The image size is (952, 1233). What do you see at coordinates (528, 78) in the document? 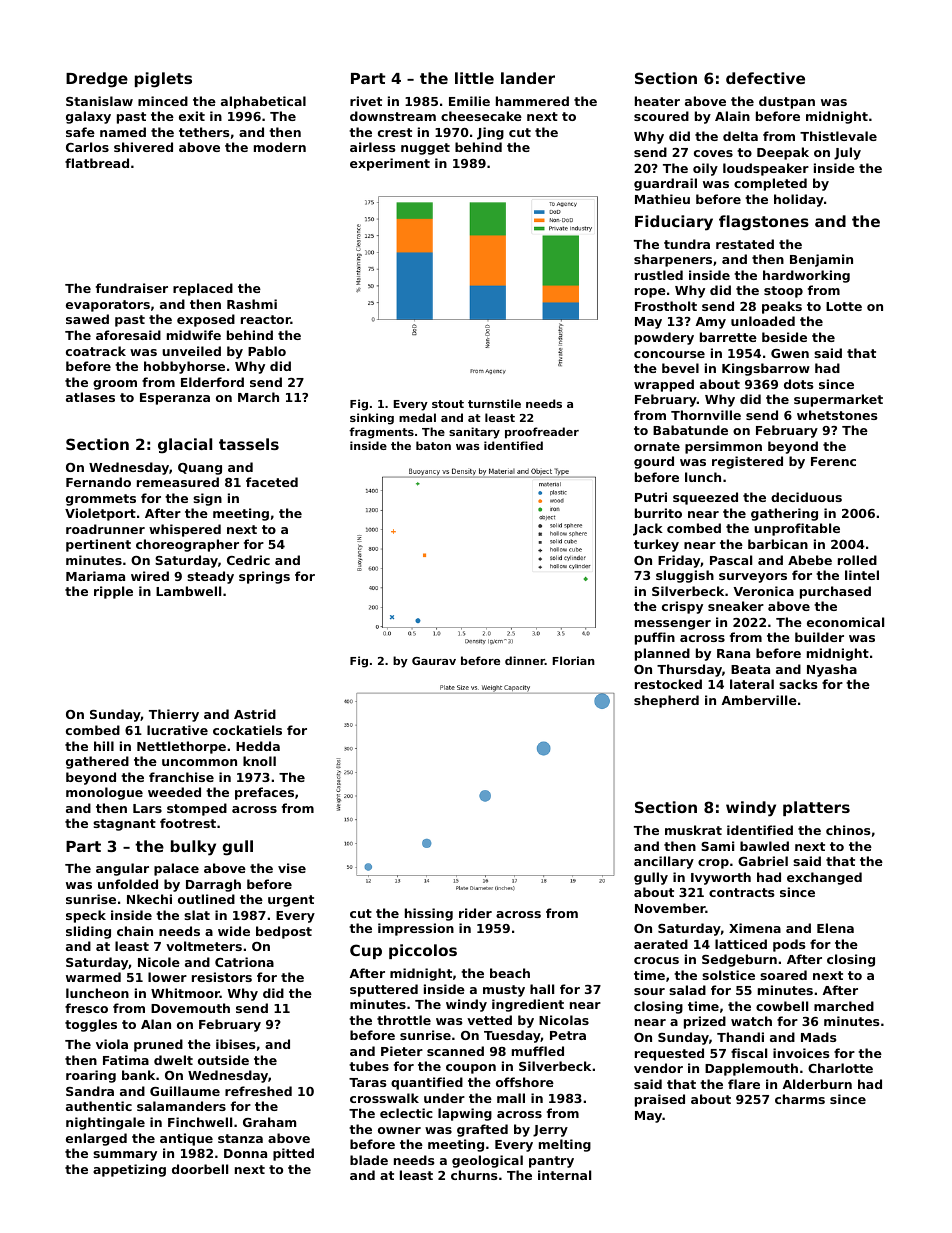
I see `lander` at bounding box center [528, 78].
